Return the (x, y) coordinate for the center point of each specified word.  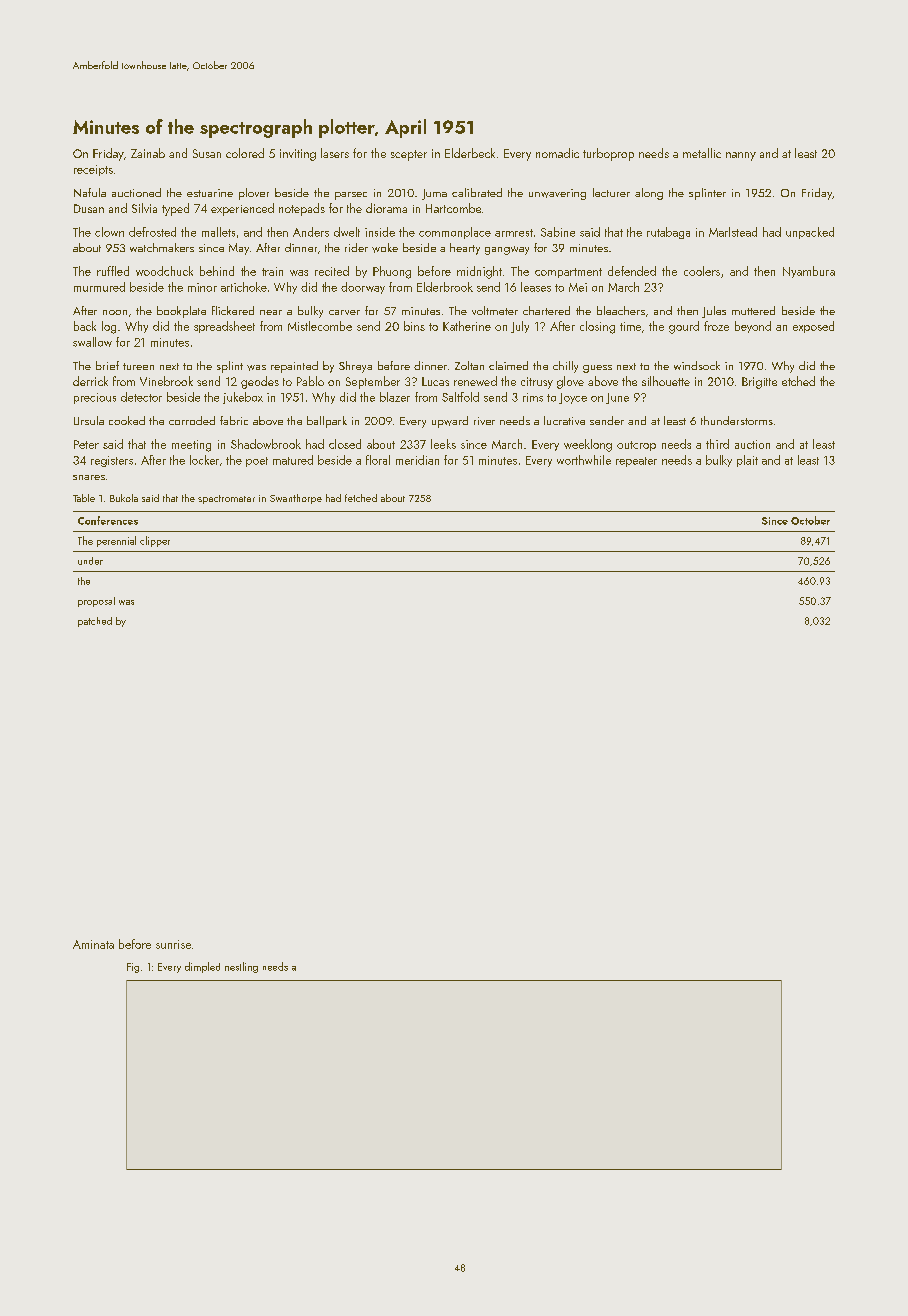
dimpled (202, 967)
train (272, 271)
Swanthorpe (296, 499)
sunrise (173, 944)
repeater (636, 462)
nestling (241, 967)
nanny (741, 156)
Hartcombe (453, 208)
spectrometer (226, 499)
